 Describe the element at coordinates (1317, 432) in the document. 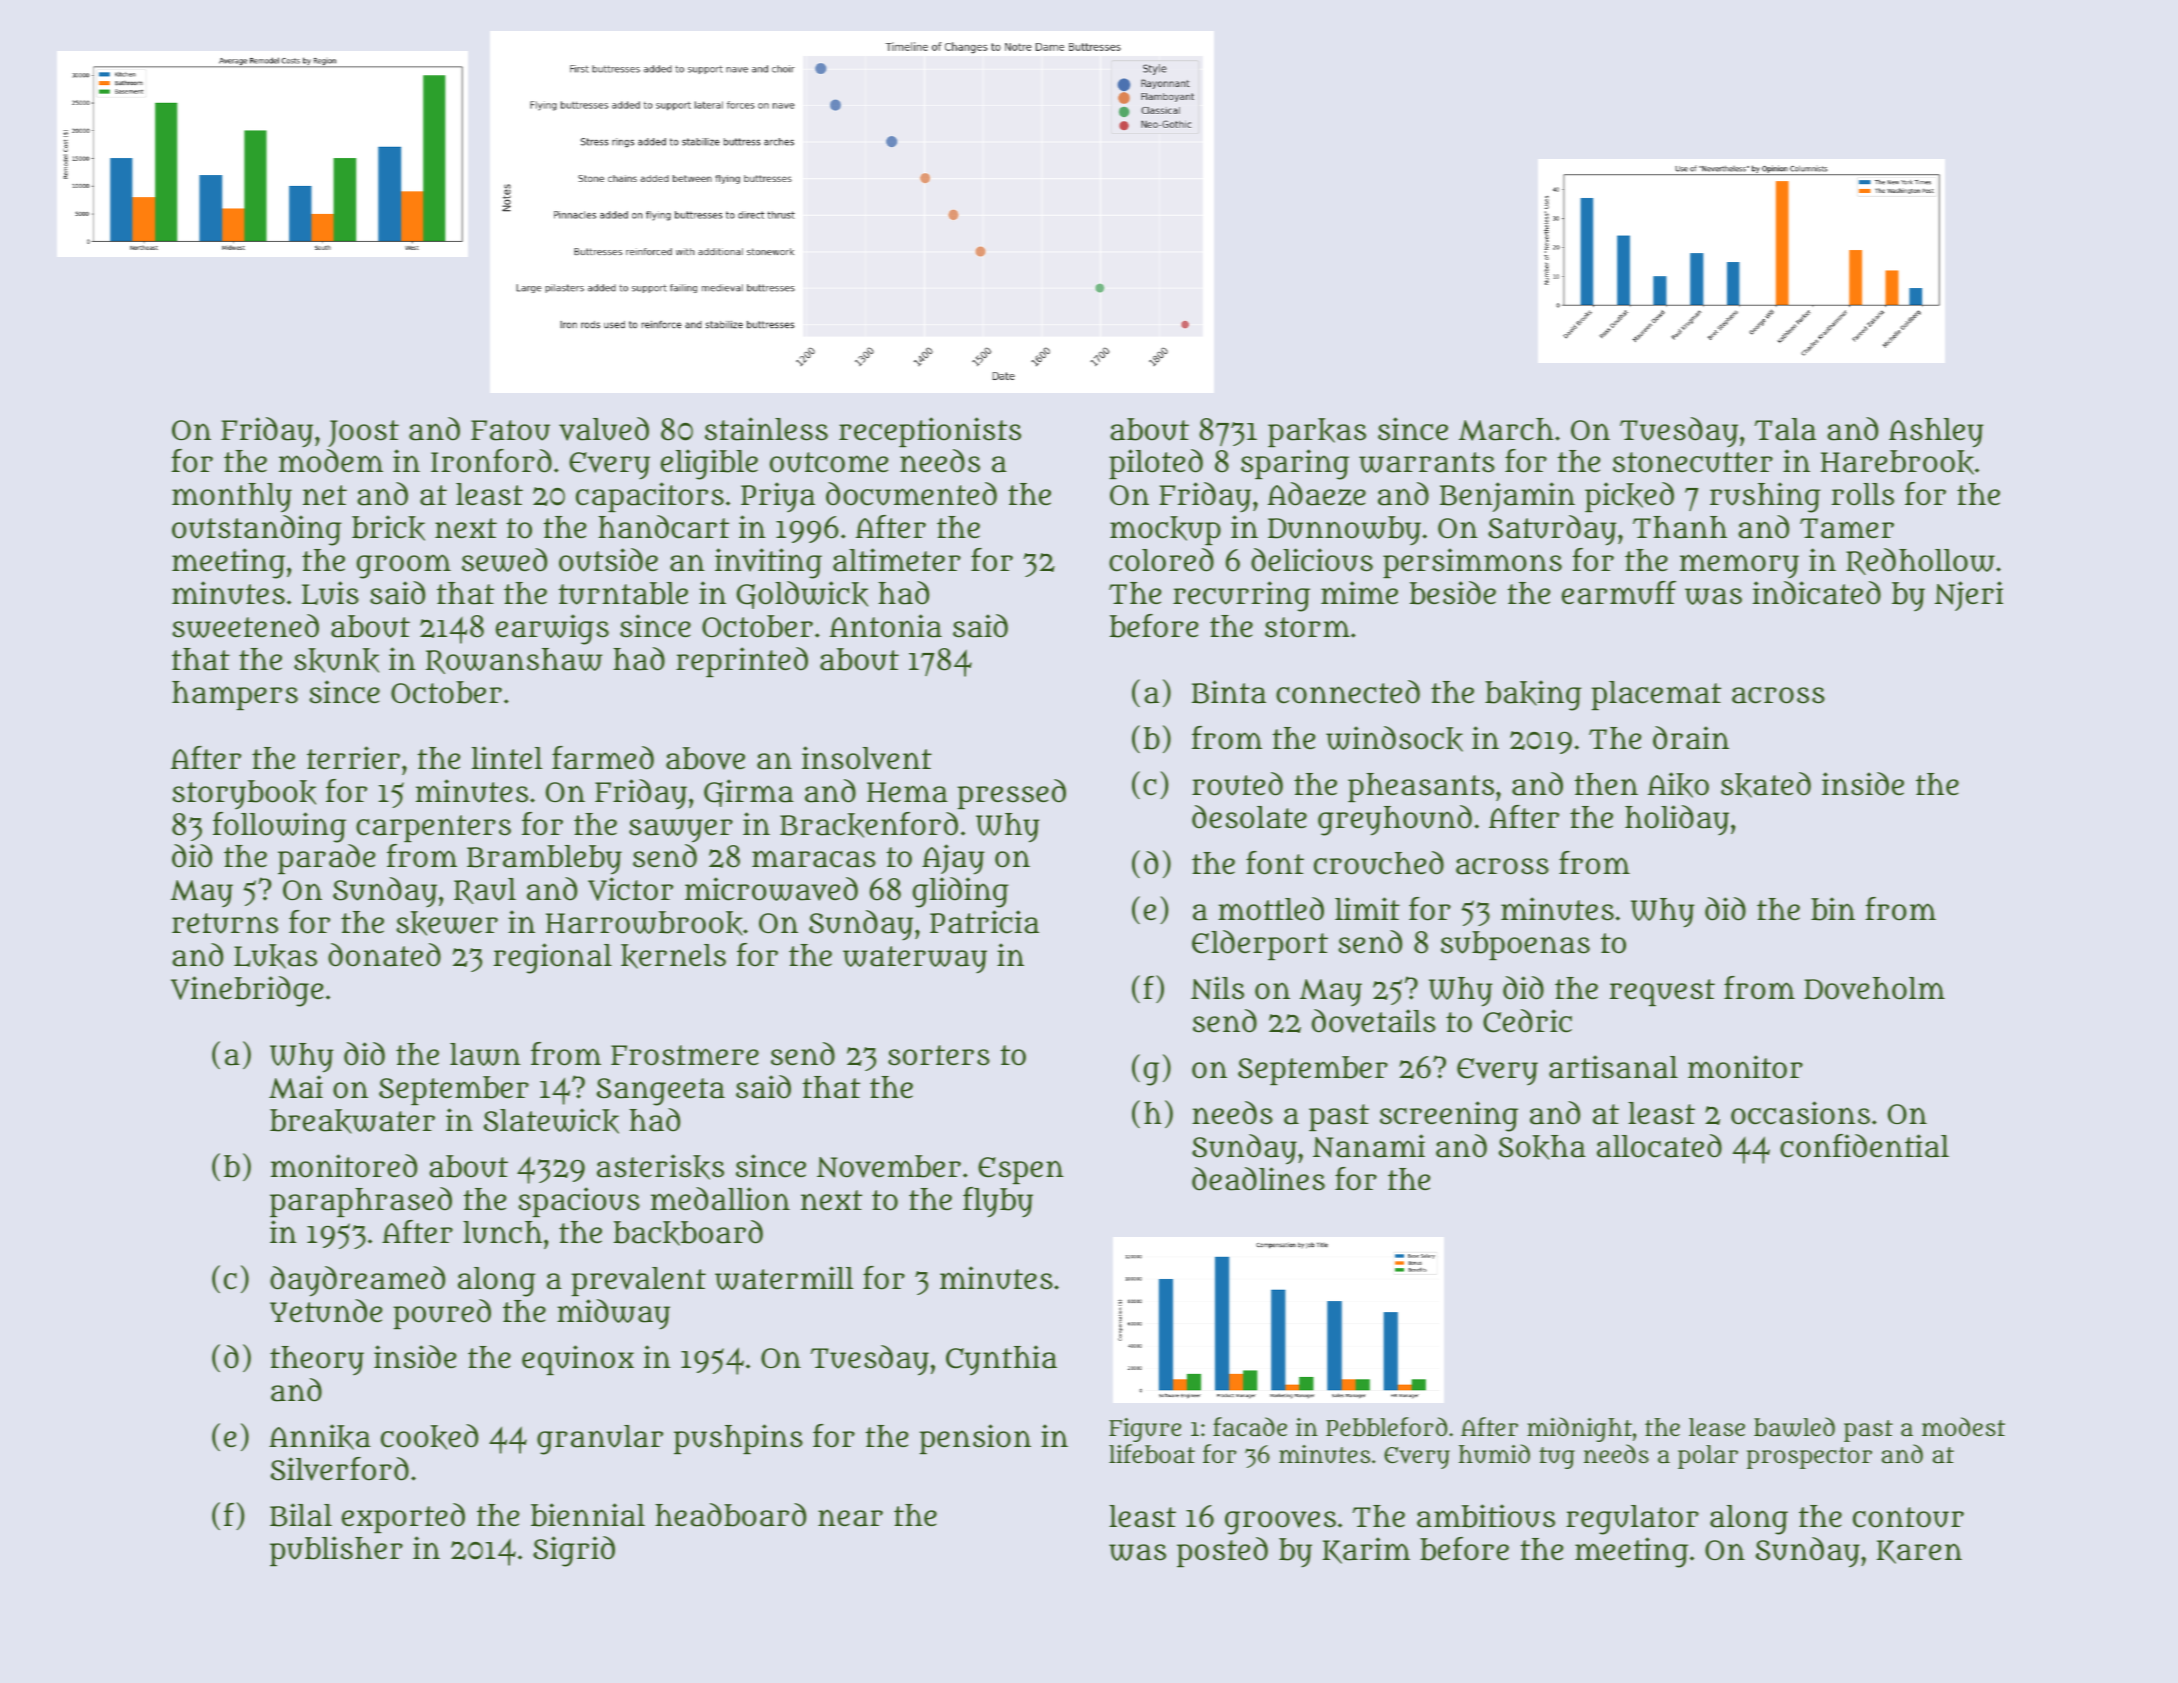

I see `parkas` at that location.
